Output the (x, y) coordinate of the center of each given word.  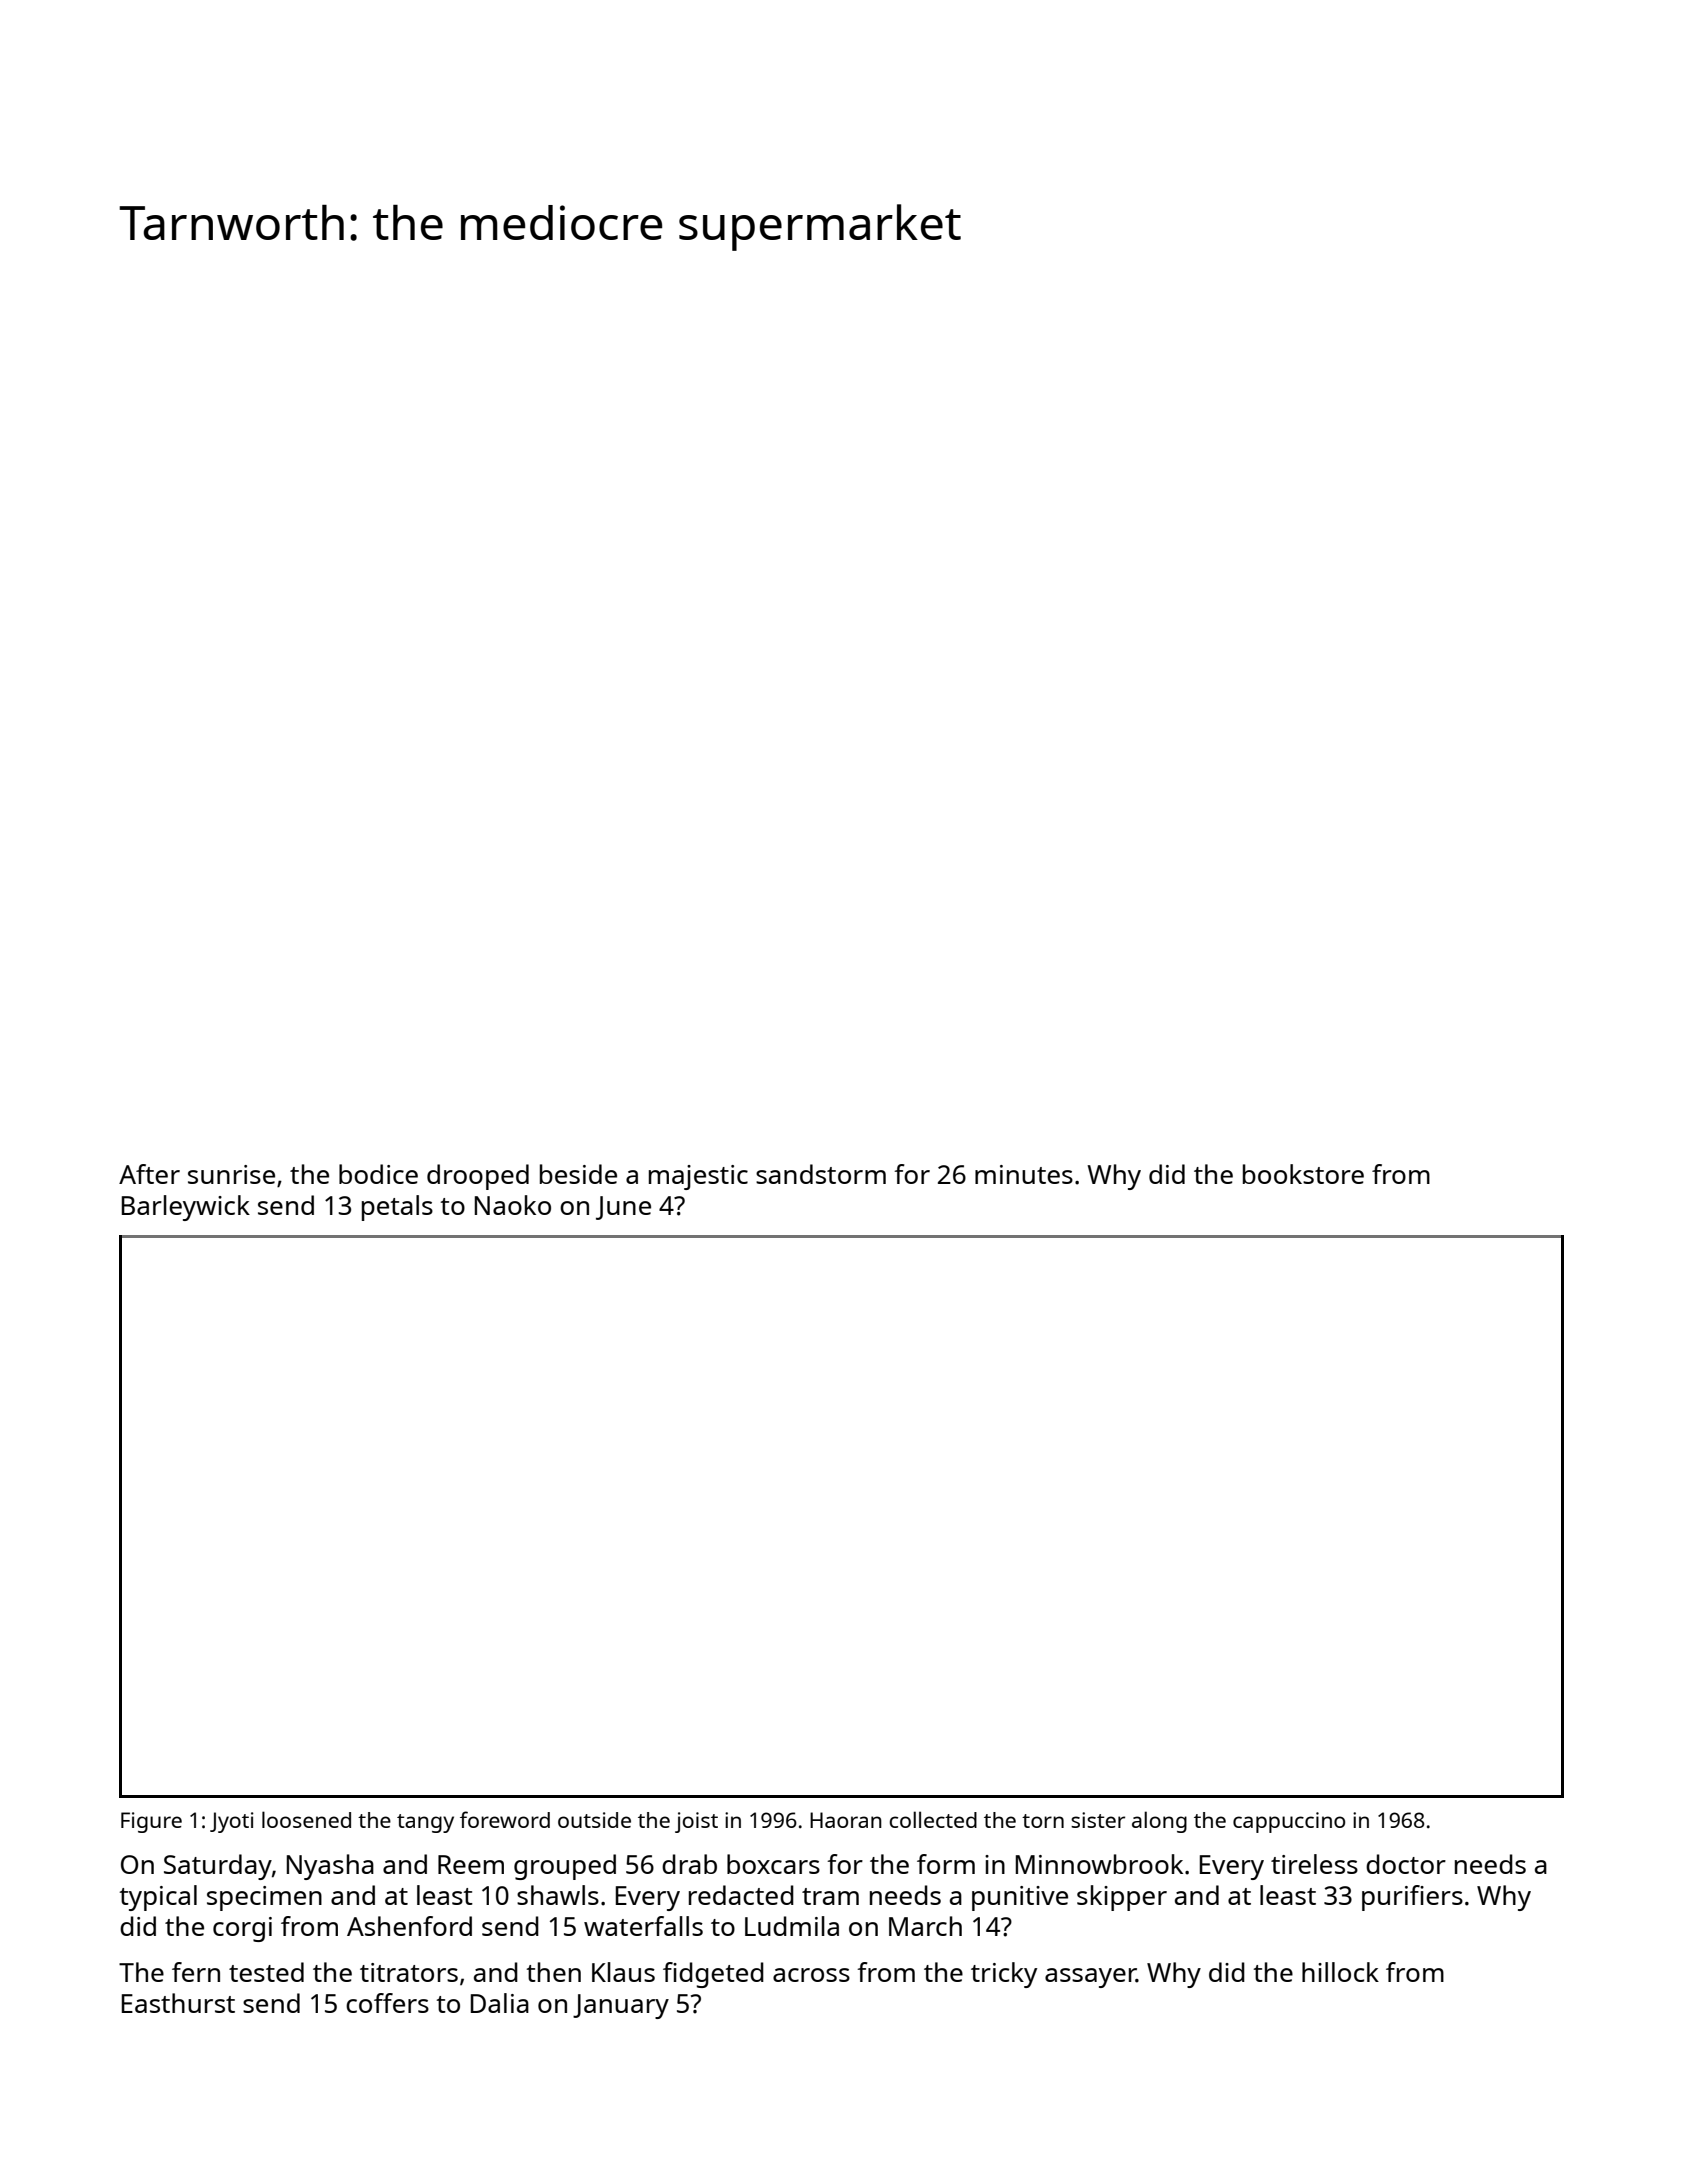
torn (1043, 1821)
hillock (1340, 1972)
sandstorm (821, 1174)
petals (397, 1208)
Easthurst (178, 2003)
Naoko (513, 1205)
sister (1098, 1820)
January (621, 2006)
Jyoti (232, 1822)
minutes (1024, 1174)
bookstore (1303, 1174)
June (623, 1208)
